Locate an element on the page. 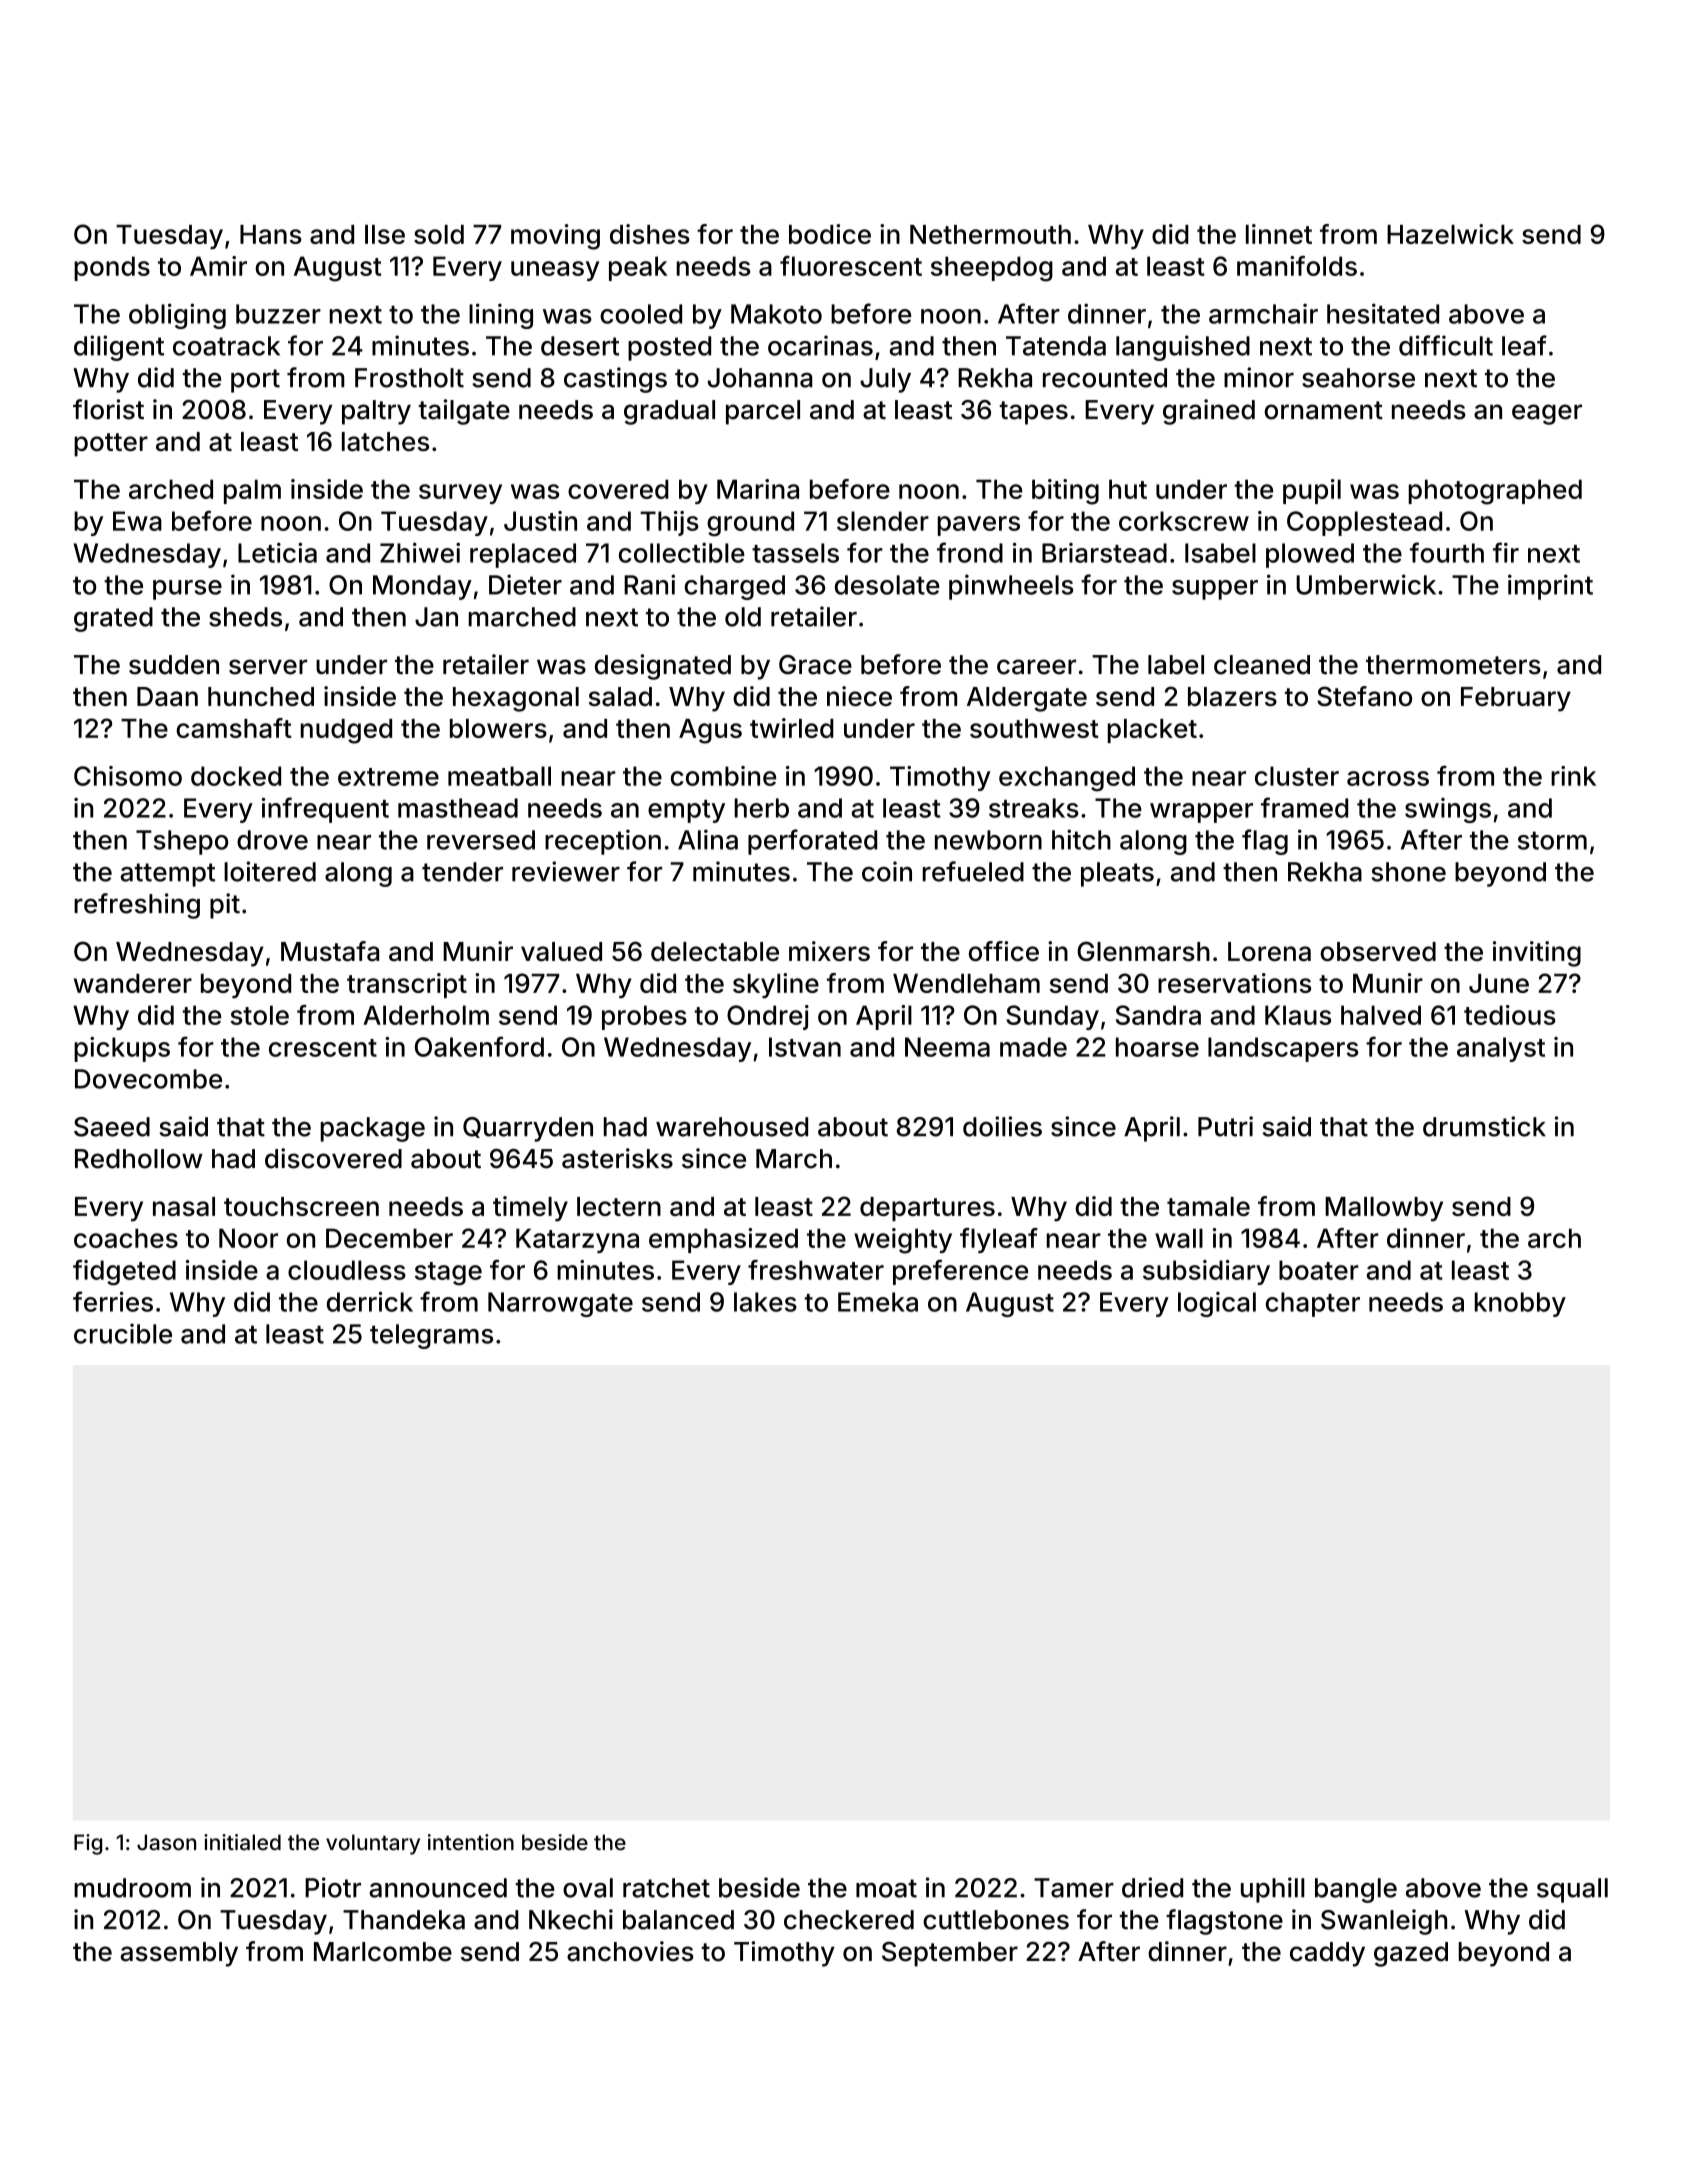  grained is located at coordinates (1209, 412).
